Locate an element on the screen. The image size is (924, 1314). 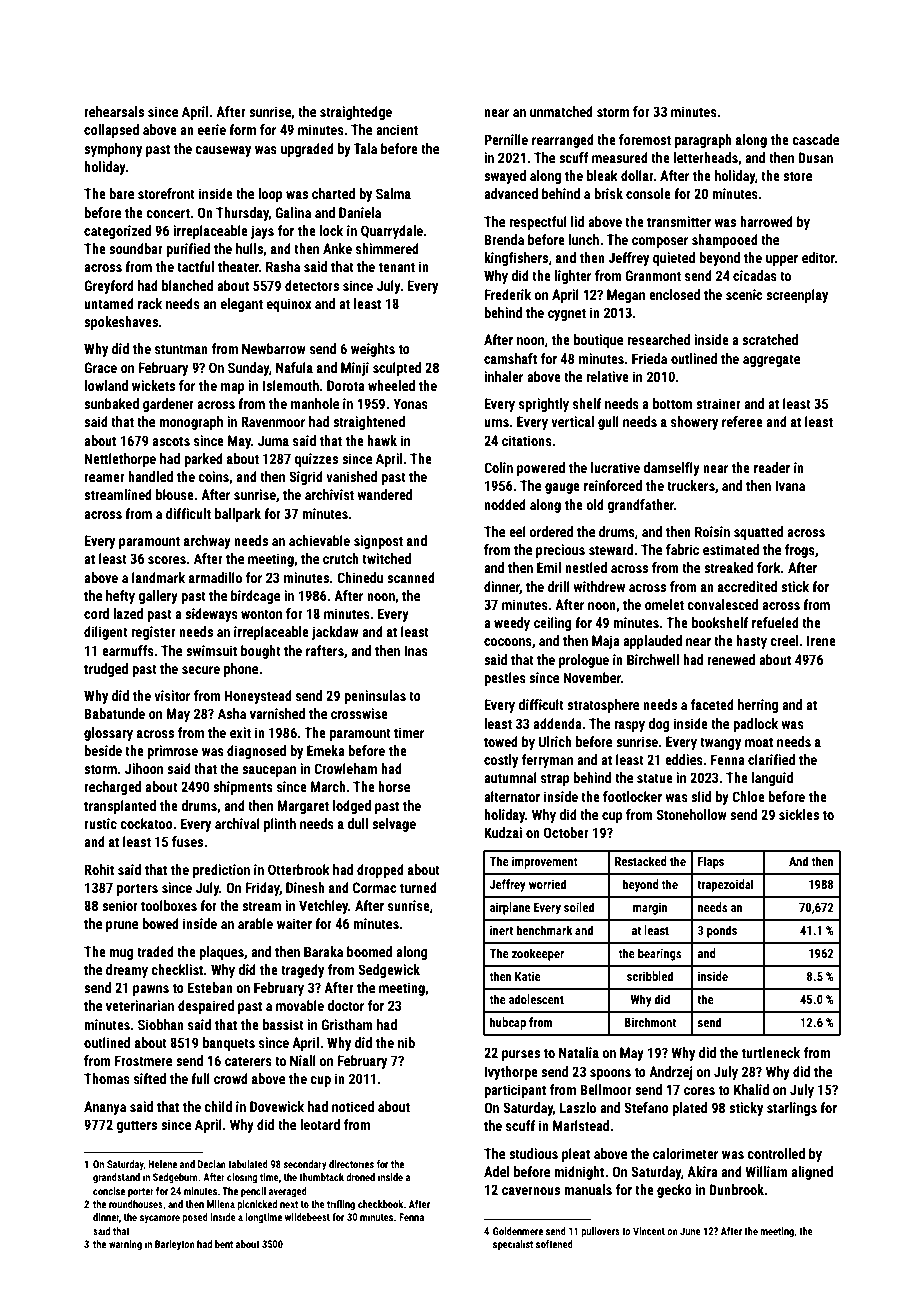
selvage is located at coordinates (394, 825).
